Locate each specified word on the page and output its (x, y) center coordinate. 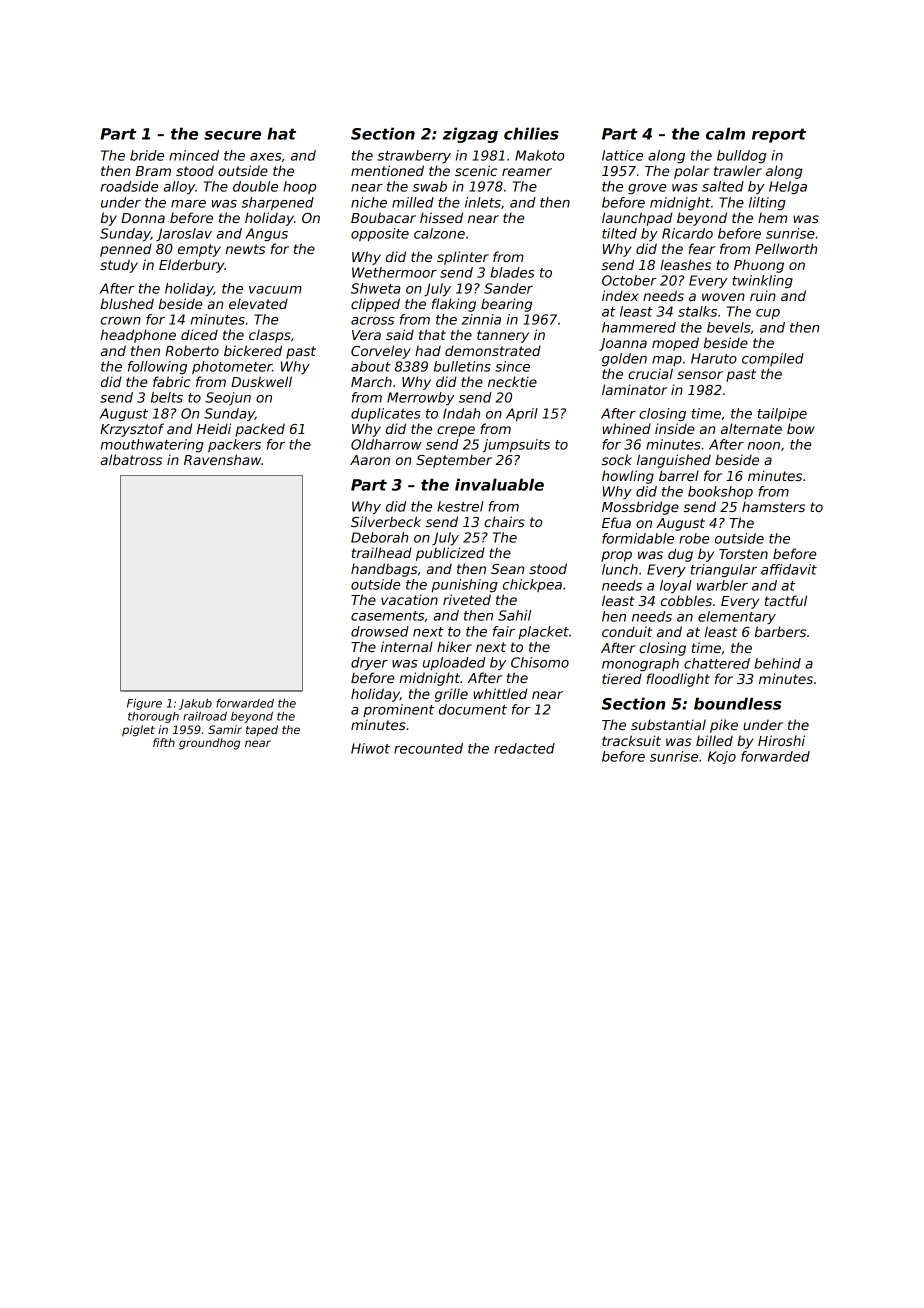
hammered (639, 327)
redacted (524, 748)
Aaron (370, 460)
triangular (724, 571)
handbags (384, 570)
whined (626, 428)
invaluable (499, 484)
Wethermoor (394, 272)
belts (167, 397)
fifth (164, 742)
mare (188, 204)
